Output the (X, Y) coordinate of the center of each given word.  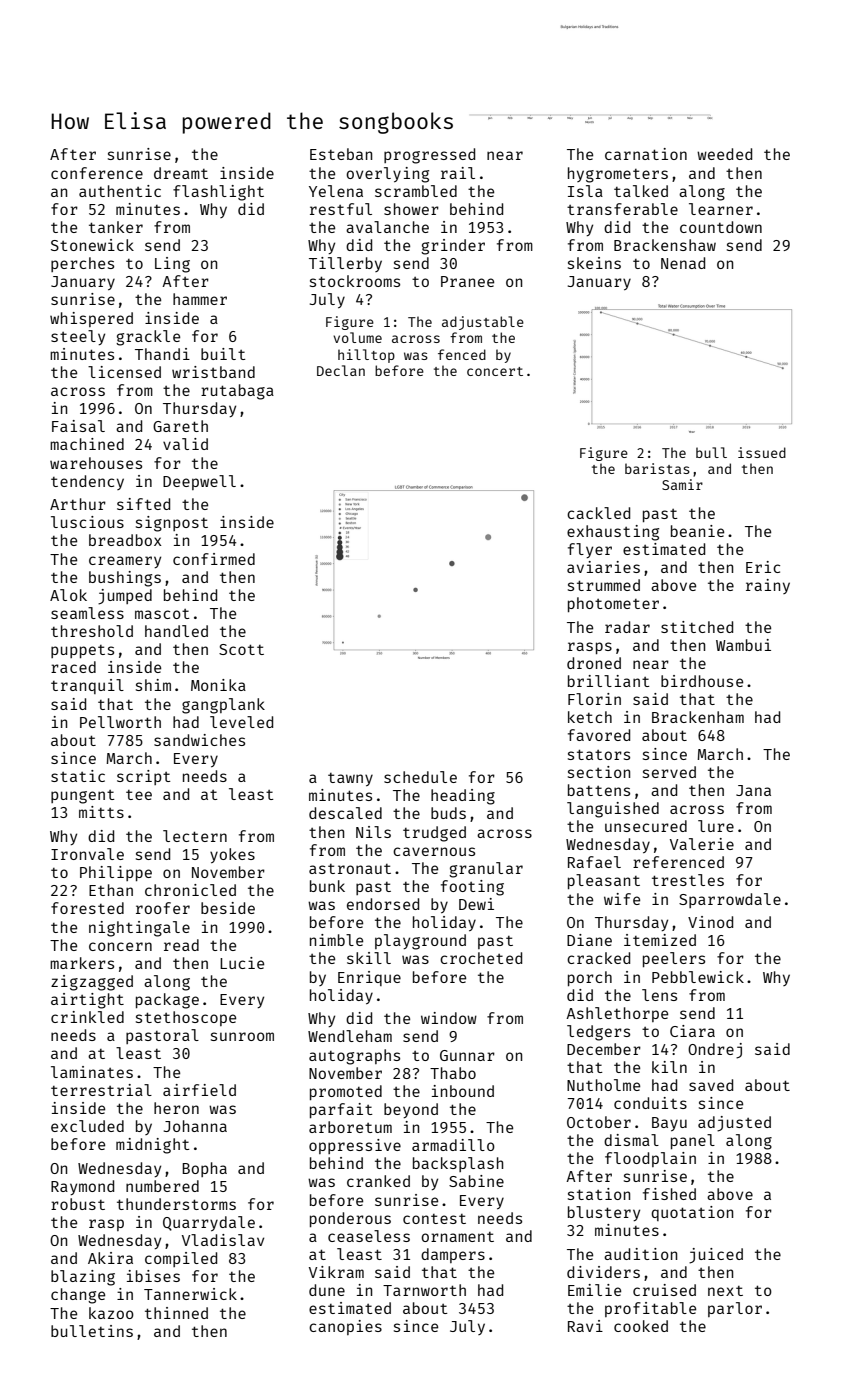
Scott (241, 649)
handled (176, 631)
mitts (101, 812)
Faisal (78, 426)
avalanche (387, 227)
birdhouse (702, 681)
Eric (763, 567)
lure (716, 826)
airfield (199, 1090)
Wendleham (350, 1036)
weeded (724, 154)
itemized (660, 940)
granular (486, 870)
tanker (116, 227)
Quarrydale (209, 1223)
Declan (341, 370)
